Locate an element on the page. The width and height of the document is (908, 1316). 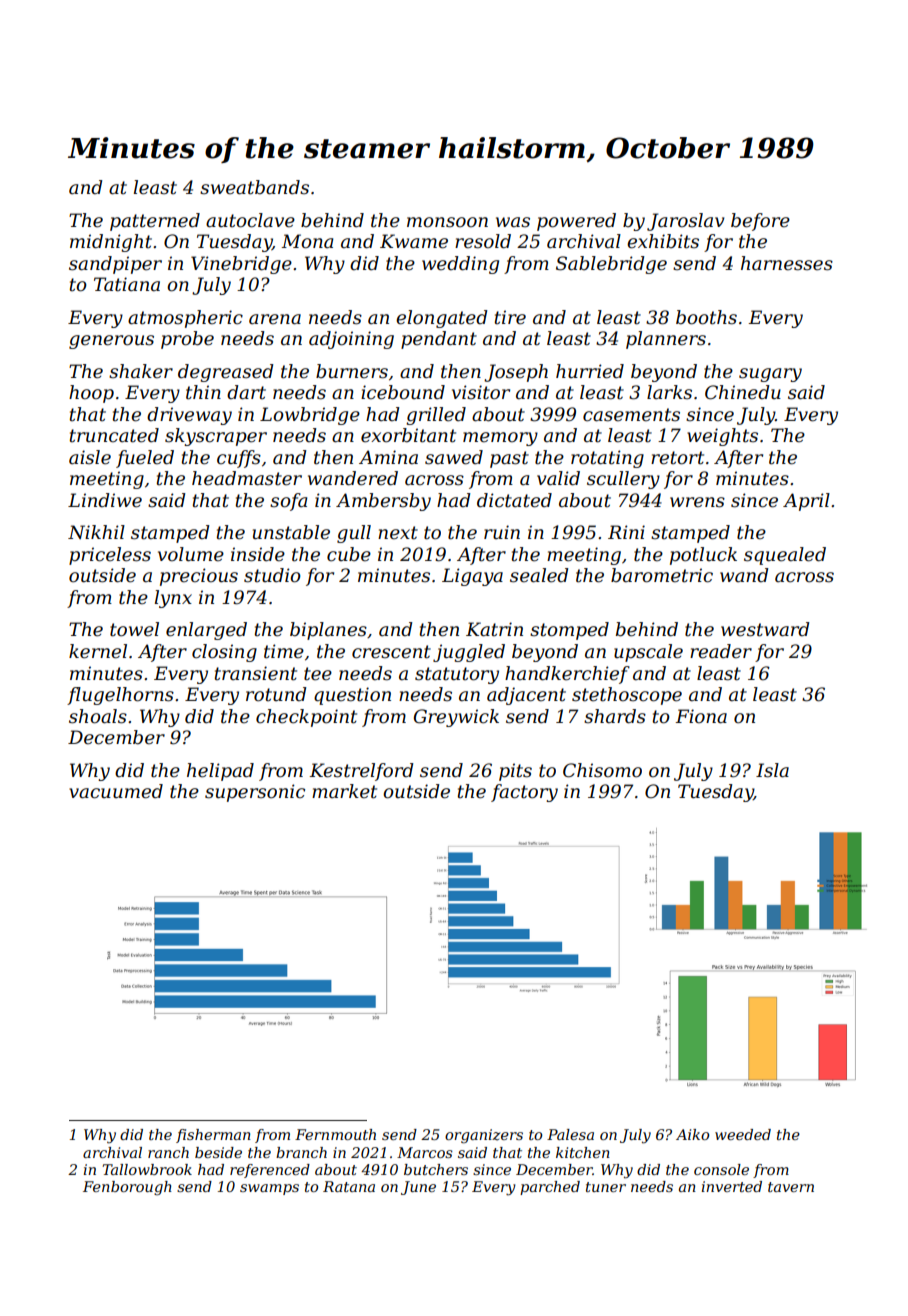
helipad is located at coordinates (220, 772).
